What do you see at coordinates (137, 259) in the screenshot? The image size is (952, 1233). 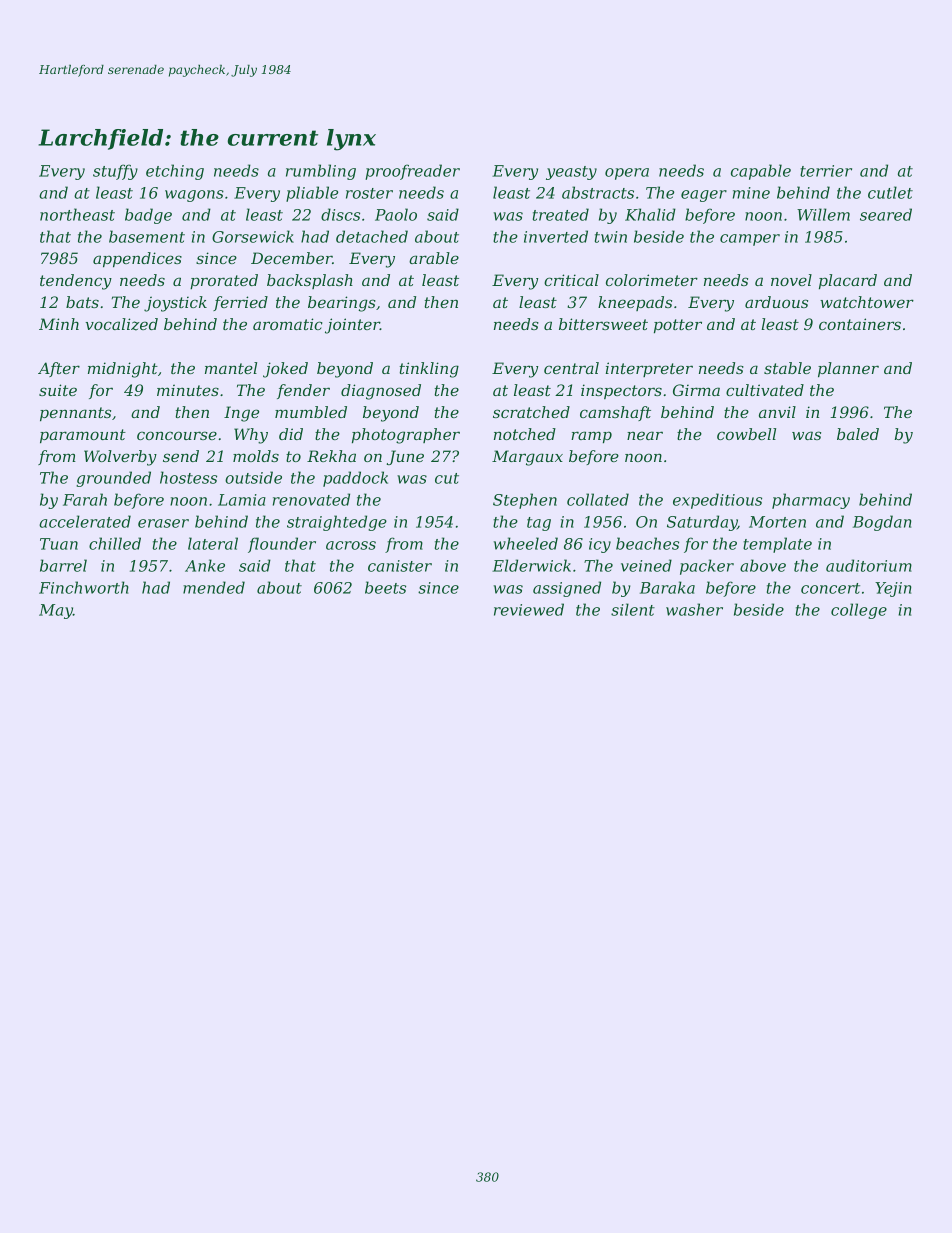 I see `appendices` at bounding box center [137, 259].
